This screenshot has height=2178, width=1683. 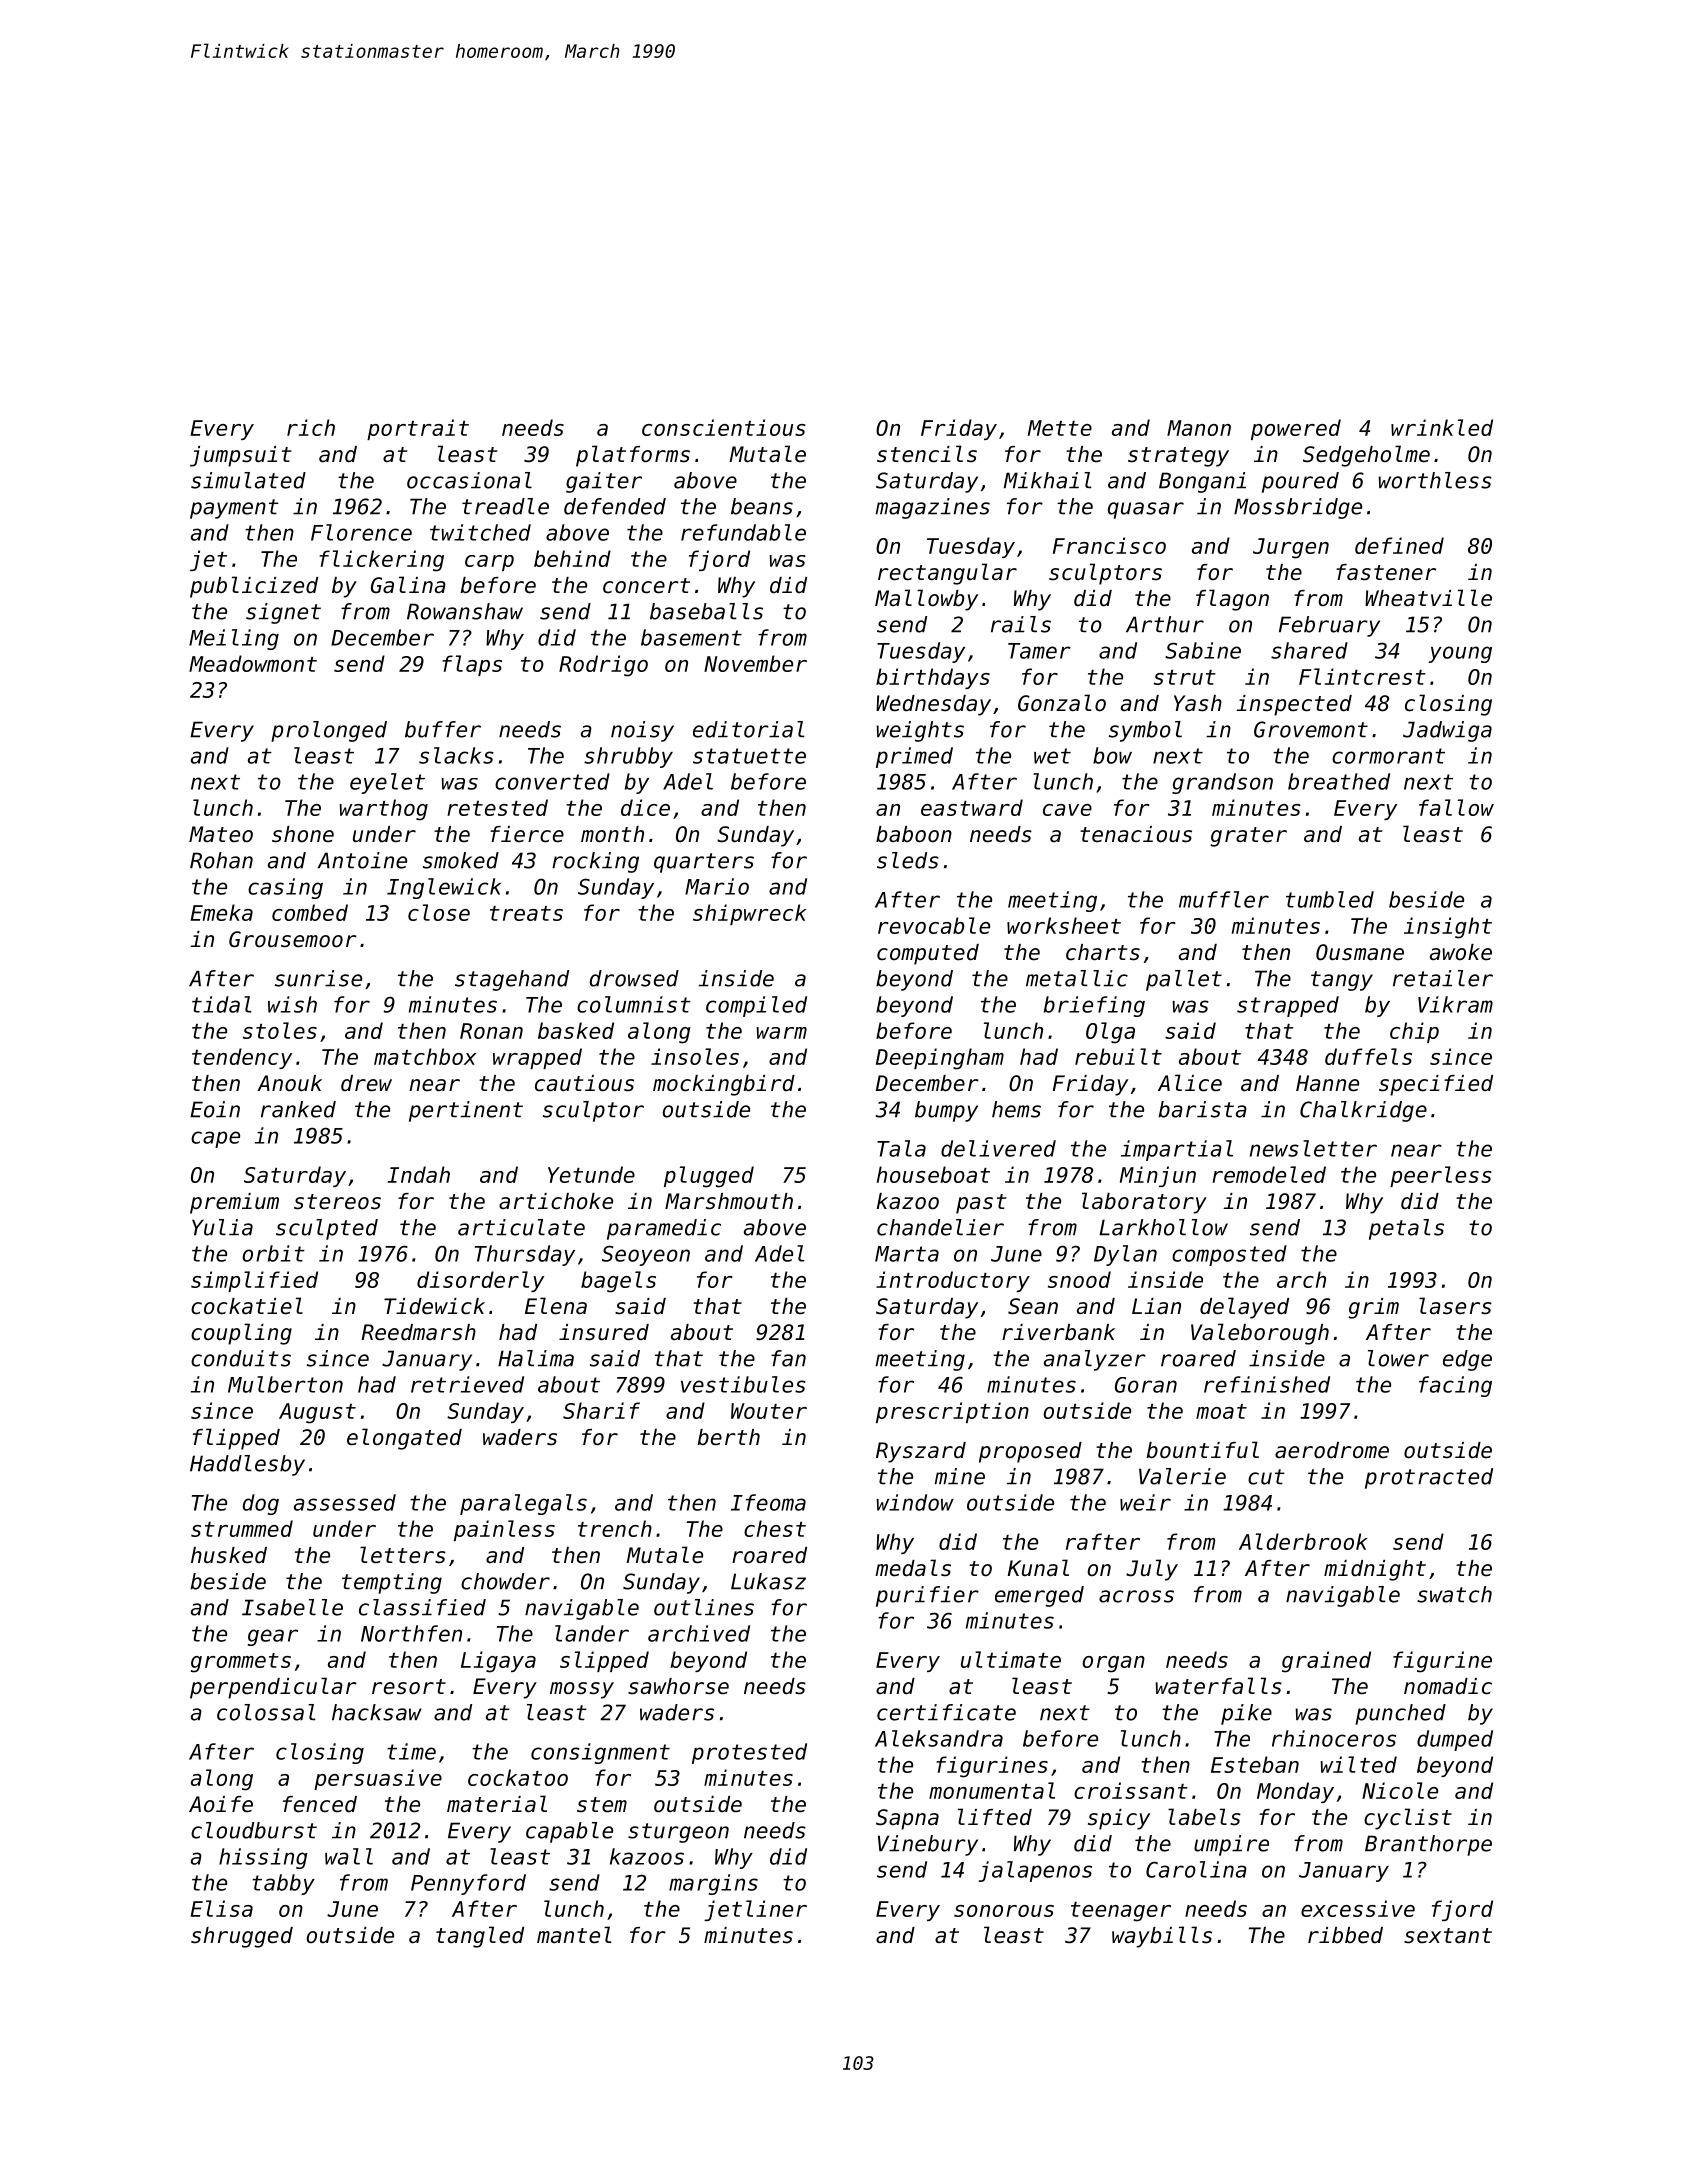 I want to click on Vinebury, so click(x=928, y=1845).
